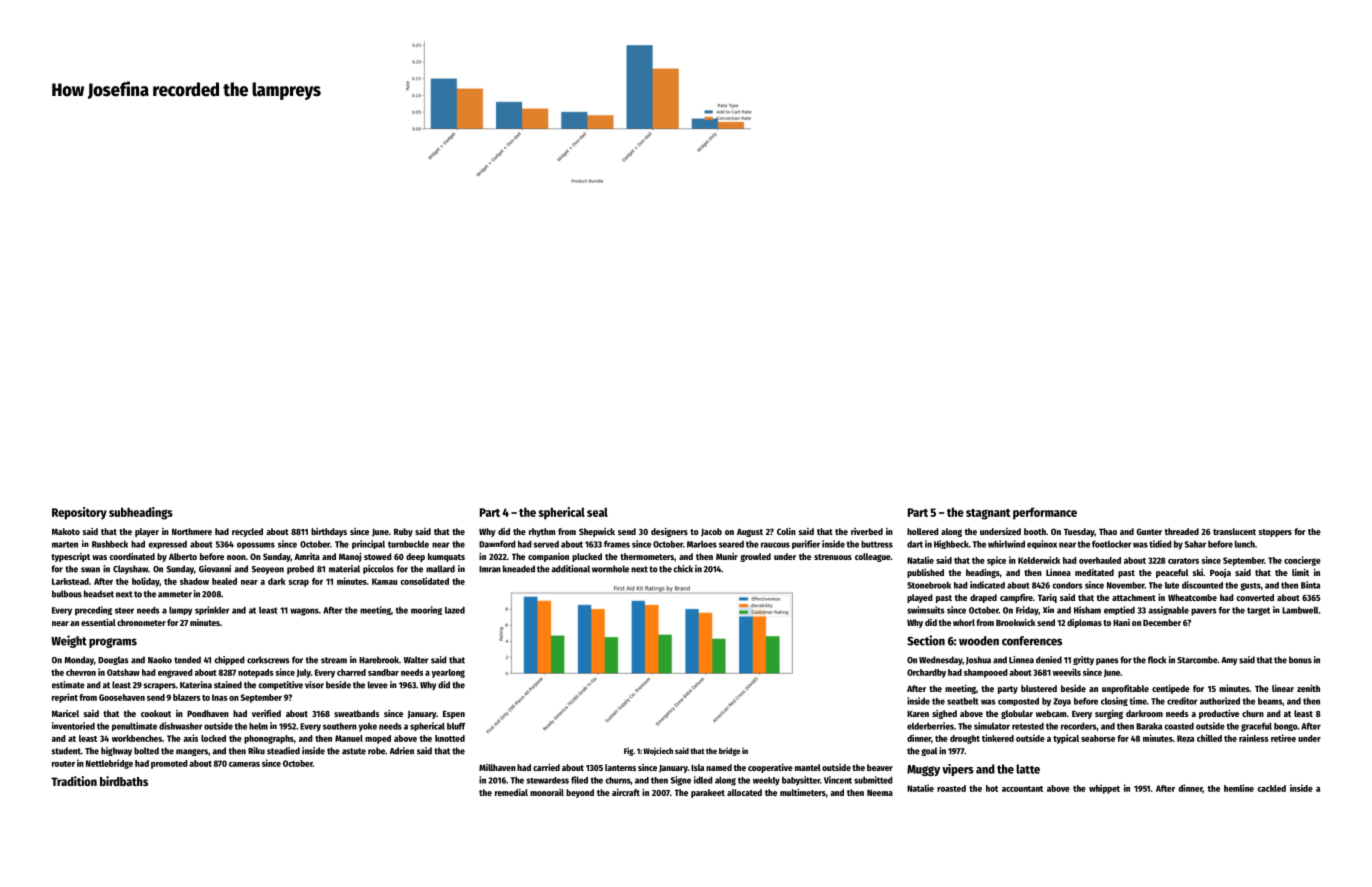 The height and width of the image is (887, 1372). What do you see at coordinates (978, 660) in the image?
I see `Joshua` at bounding box center [978, 660].
